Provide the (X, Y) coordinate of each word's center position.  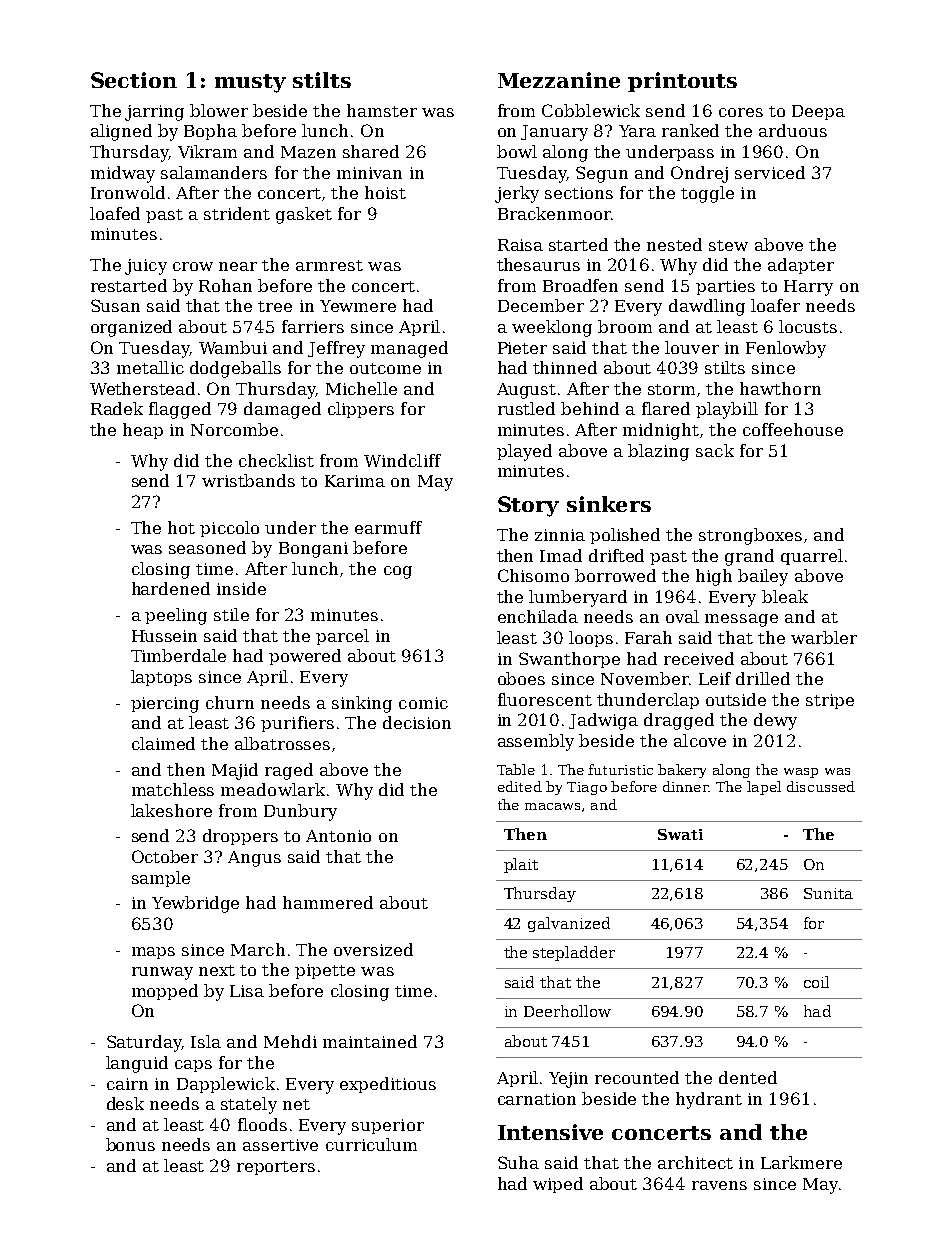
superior (388, 1126)
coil (816, 982)
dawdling (707, 307)
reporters (276, 1168)
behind (590, 408)
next (217, 970)
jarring (154, 113)
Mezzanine (559, 80)
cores (741, 112)
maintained (370, 1041)
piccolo (229, 529)
